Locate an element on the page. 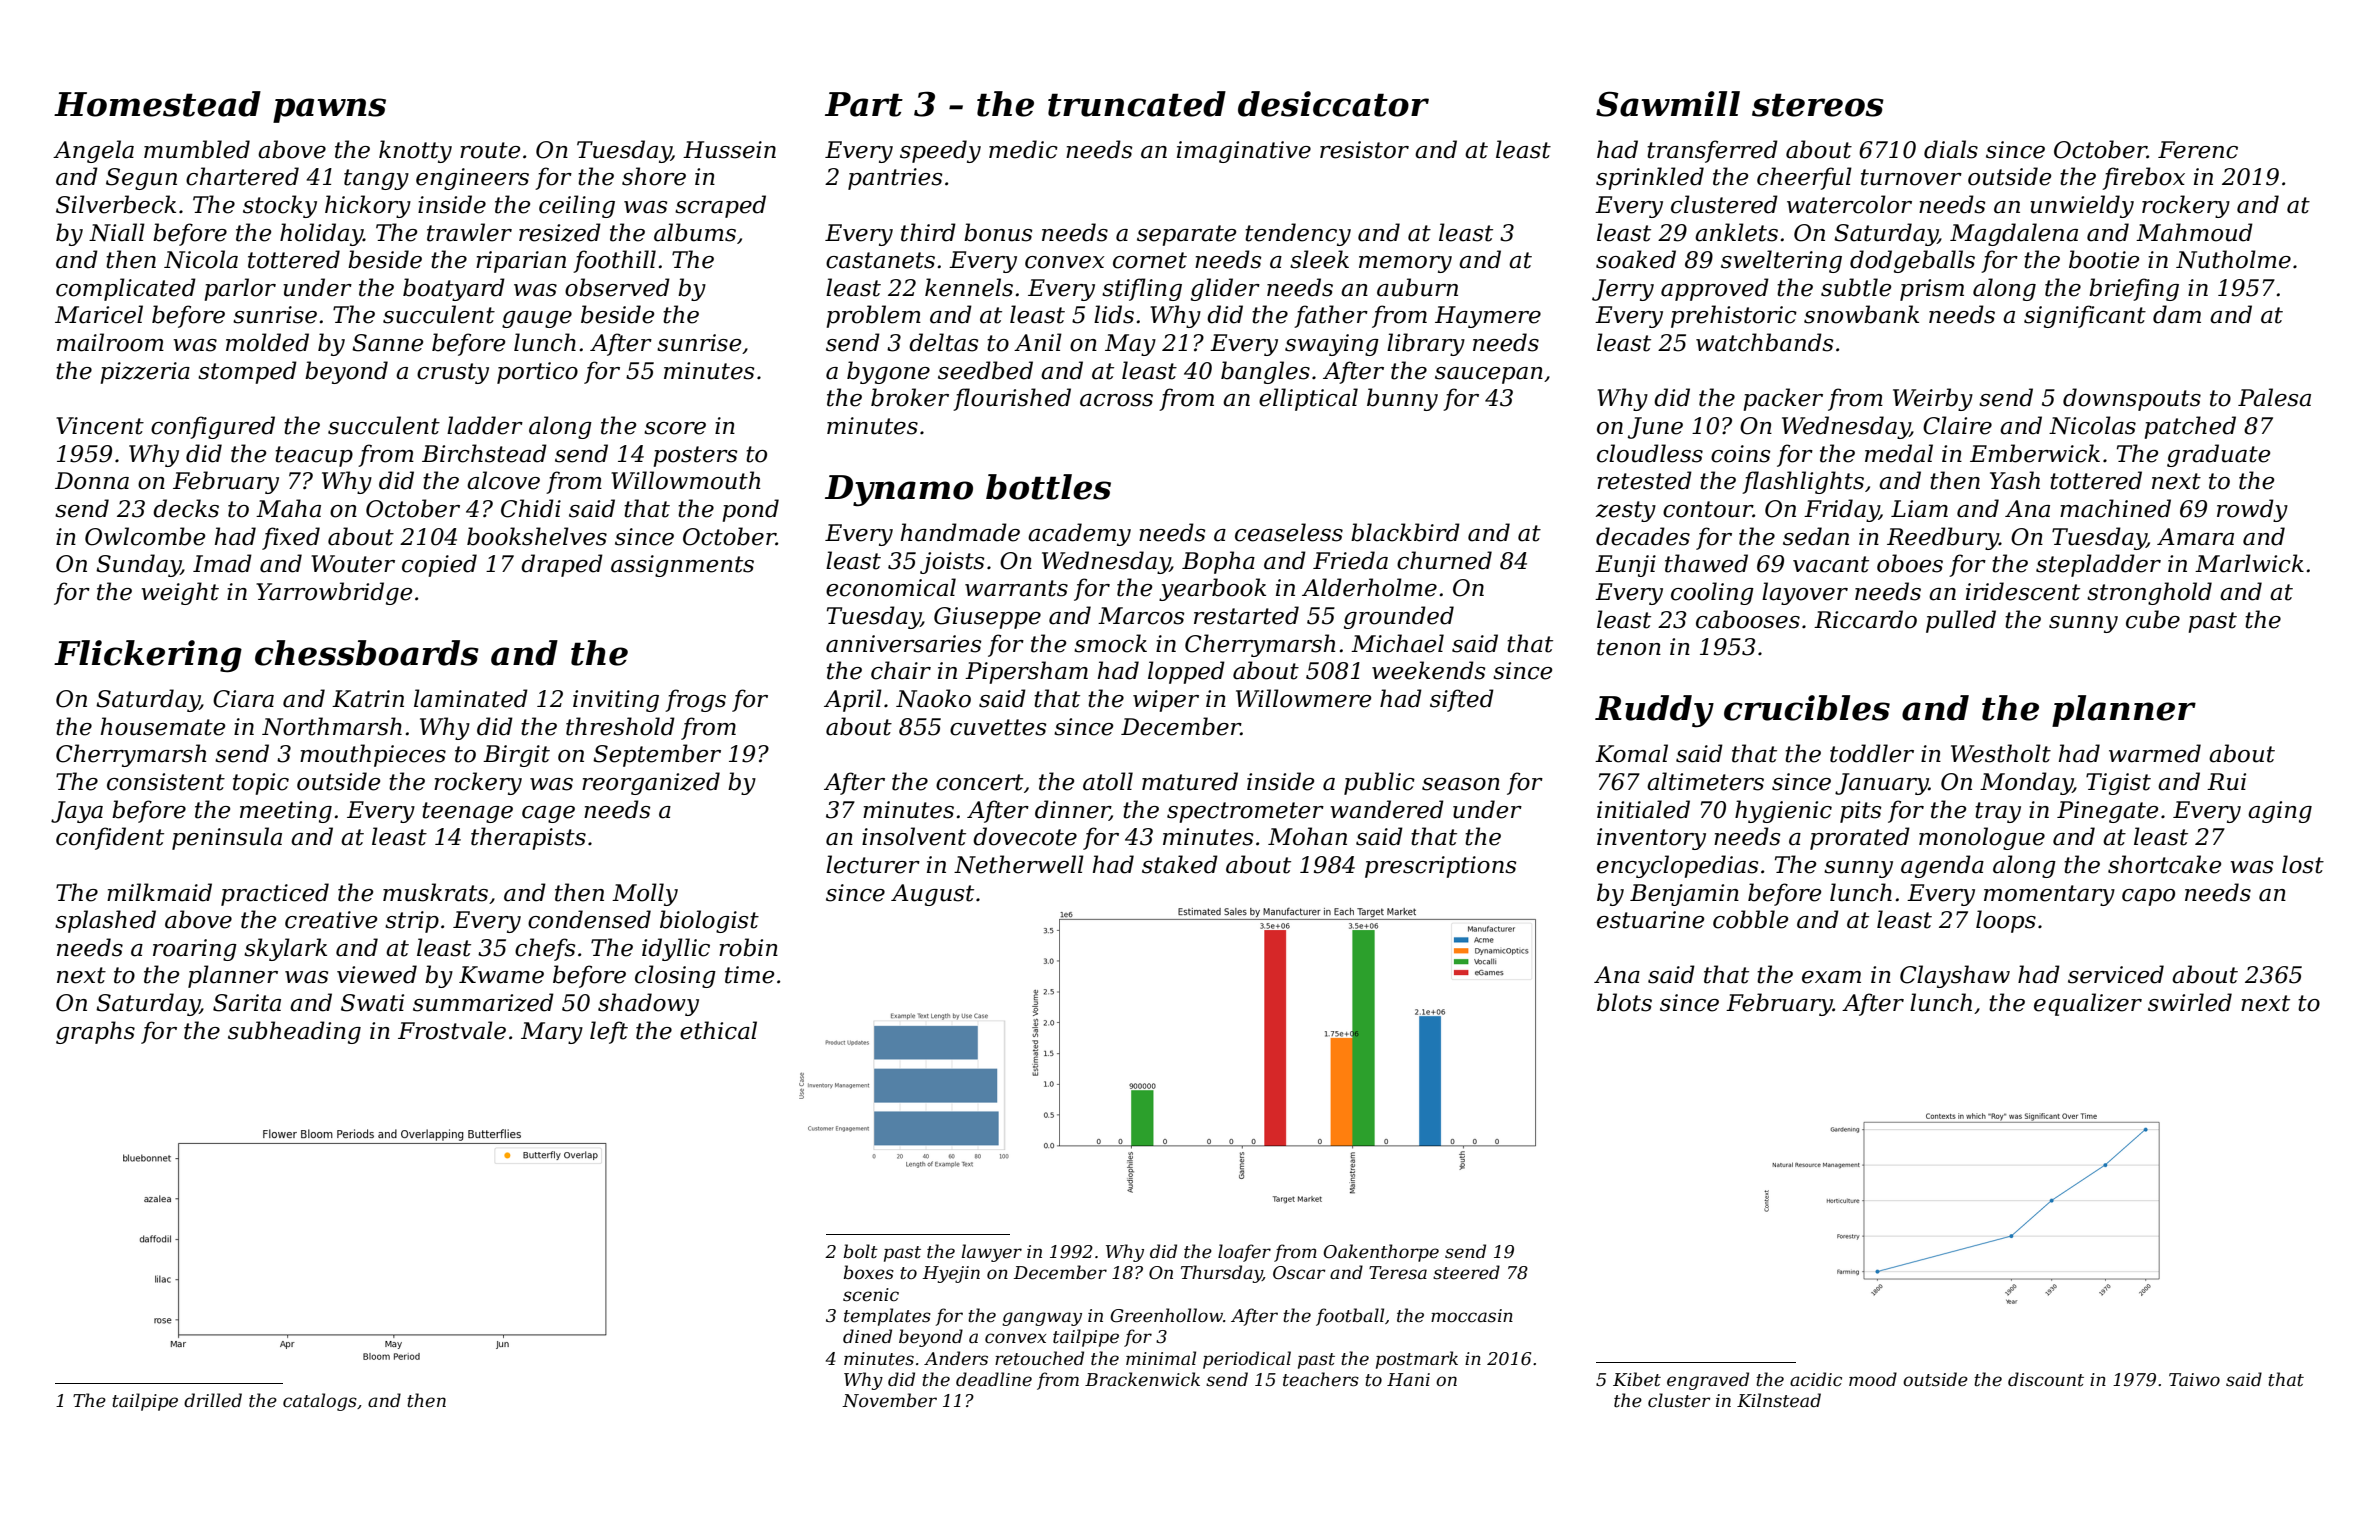  Kilnstead is located at coordinates (1779, 1400).
